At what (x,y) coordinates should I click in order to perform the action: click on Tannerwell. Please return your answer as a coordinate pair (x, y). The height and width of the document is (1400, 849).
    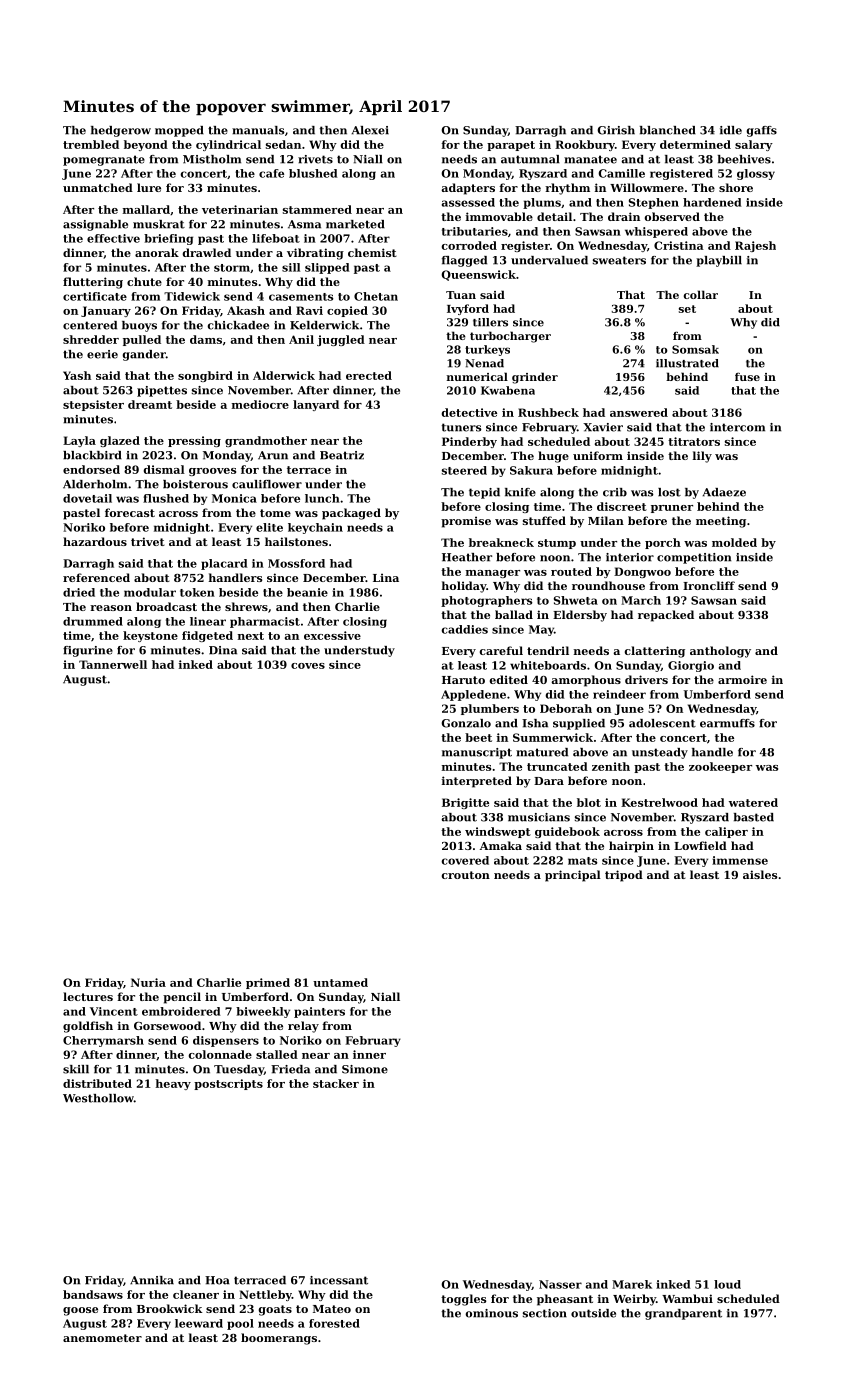
    Looking at the image, I should click on (113, 664).
